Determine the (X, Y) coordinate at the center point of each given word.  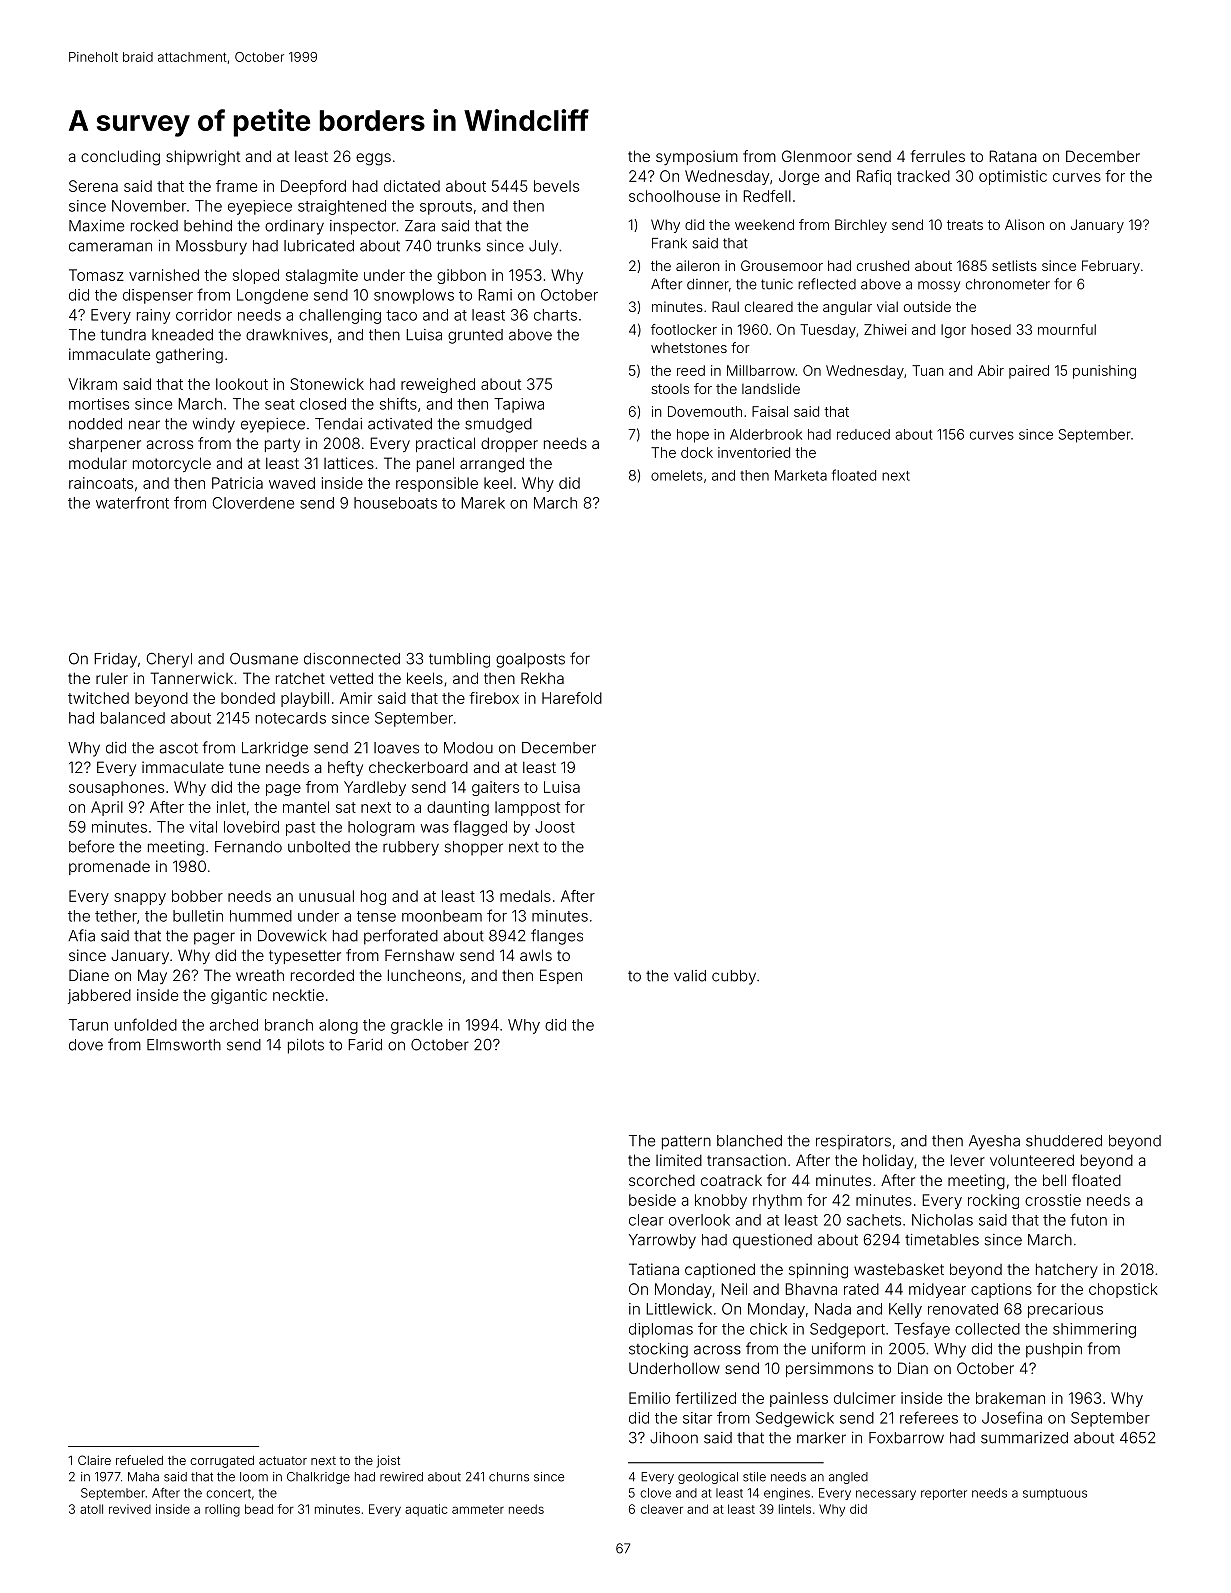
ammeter (478, 1509)
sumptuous (1055, 1494)
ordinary (294, 227)
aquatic (426, 1510)
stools (670, 389)
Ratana (1013, 156)
